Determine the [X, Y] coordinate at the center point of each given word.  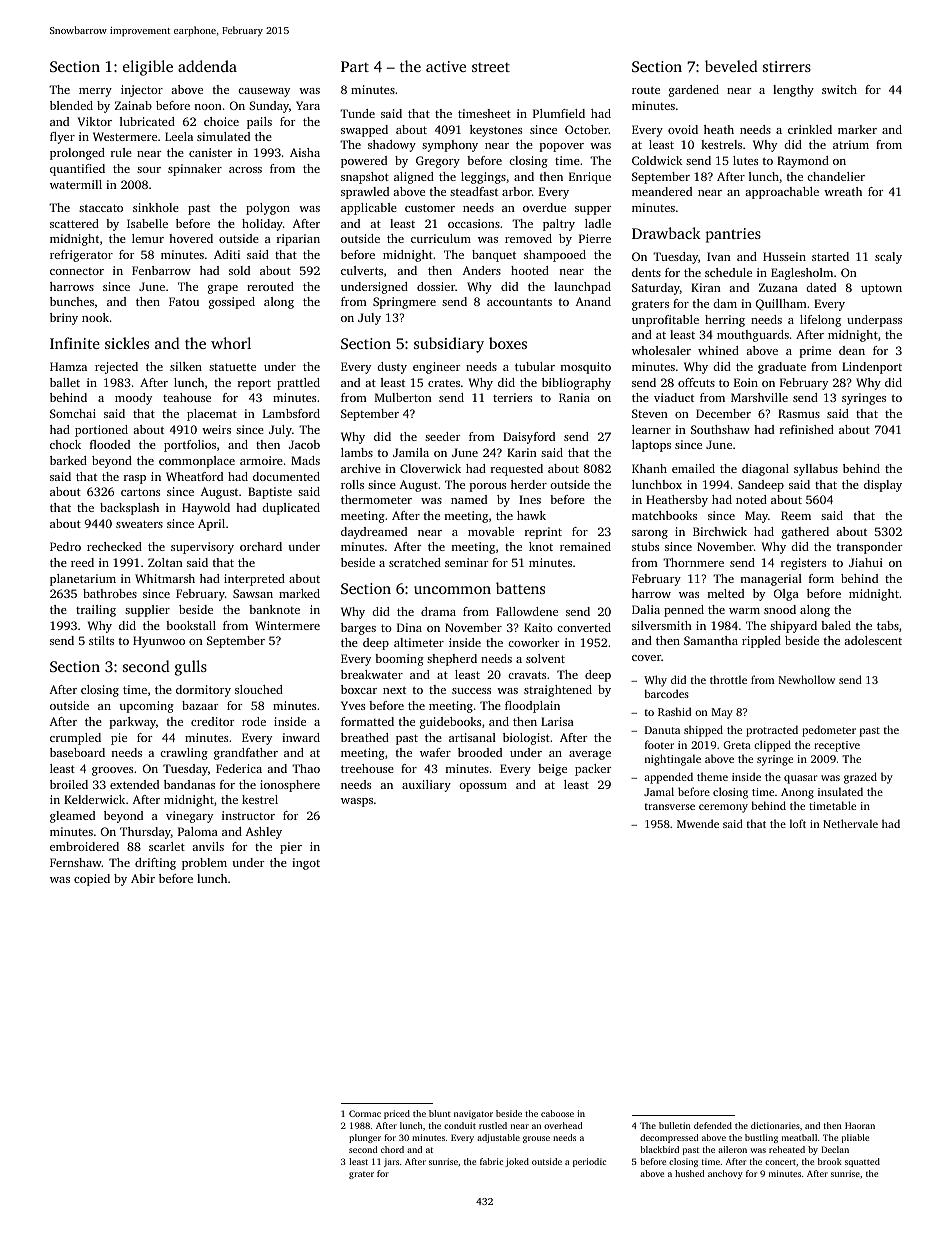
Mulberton [403, 397]
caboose [557, 1113]
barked [68, 460]
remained [585, 546]
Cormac [365, 1113]
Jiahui [866, 562]
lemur [148, 238]
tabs [888, 625]
